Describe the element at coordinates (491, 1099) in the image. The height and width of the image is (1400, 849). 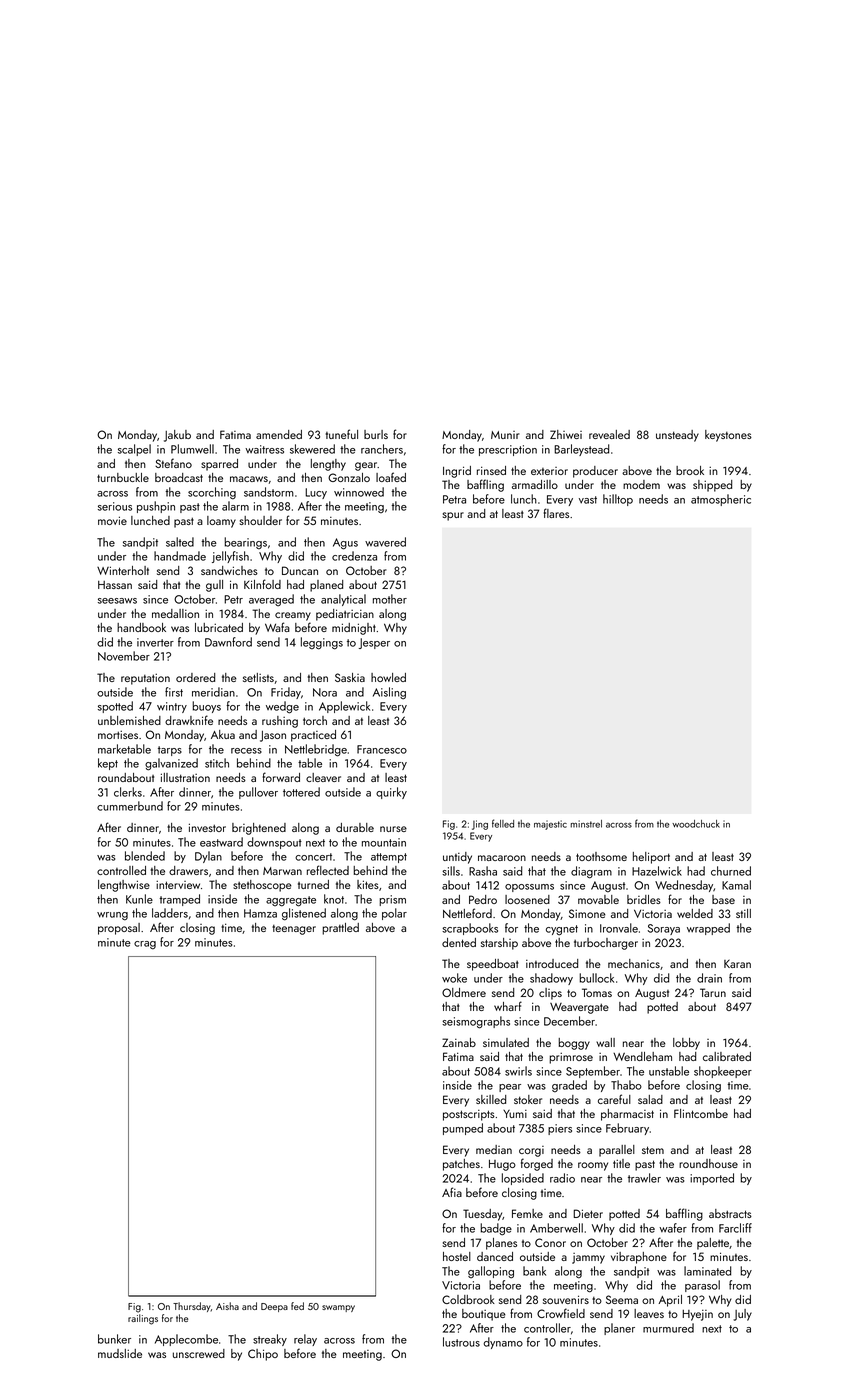
I see `skilled` at that location.
